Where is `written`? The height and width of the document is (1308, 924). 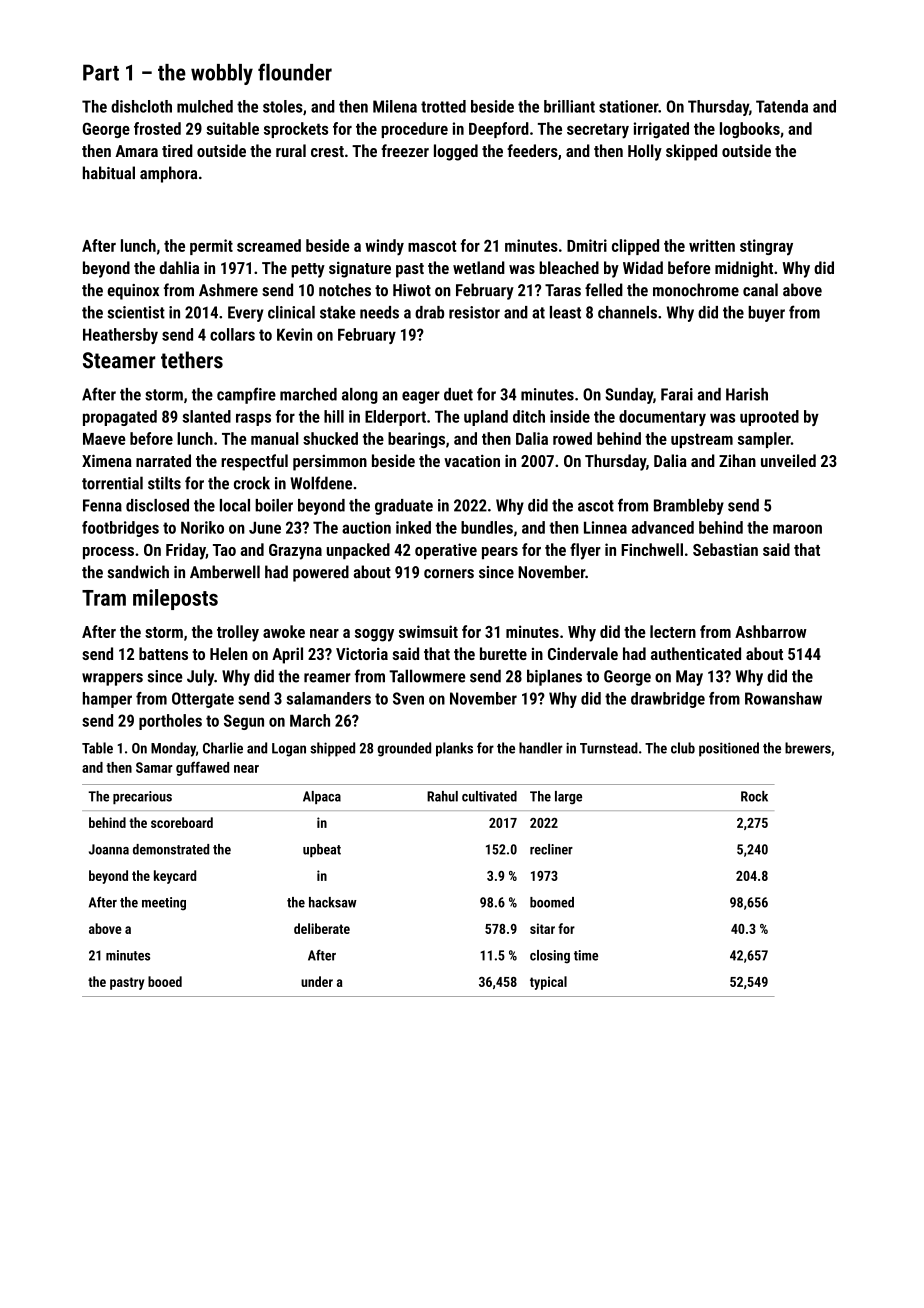
written is located at coordinates (712, 245).
